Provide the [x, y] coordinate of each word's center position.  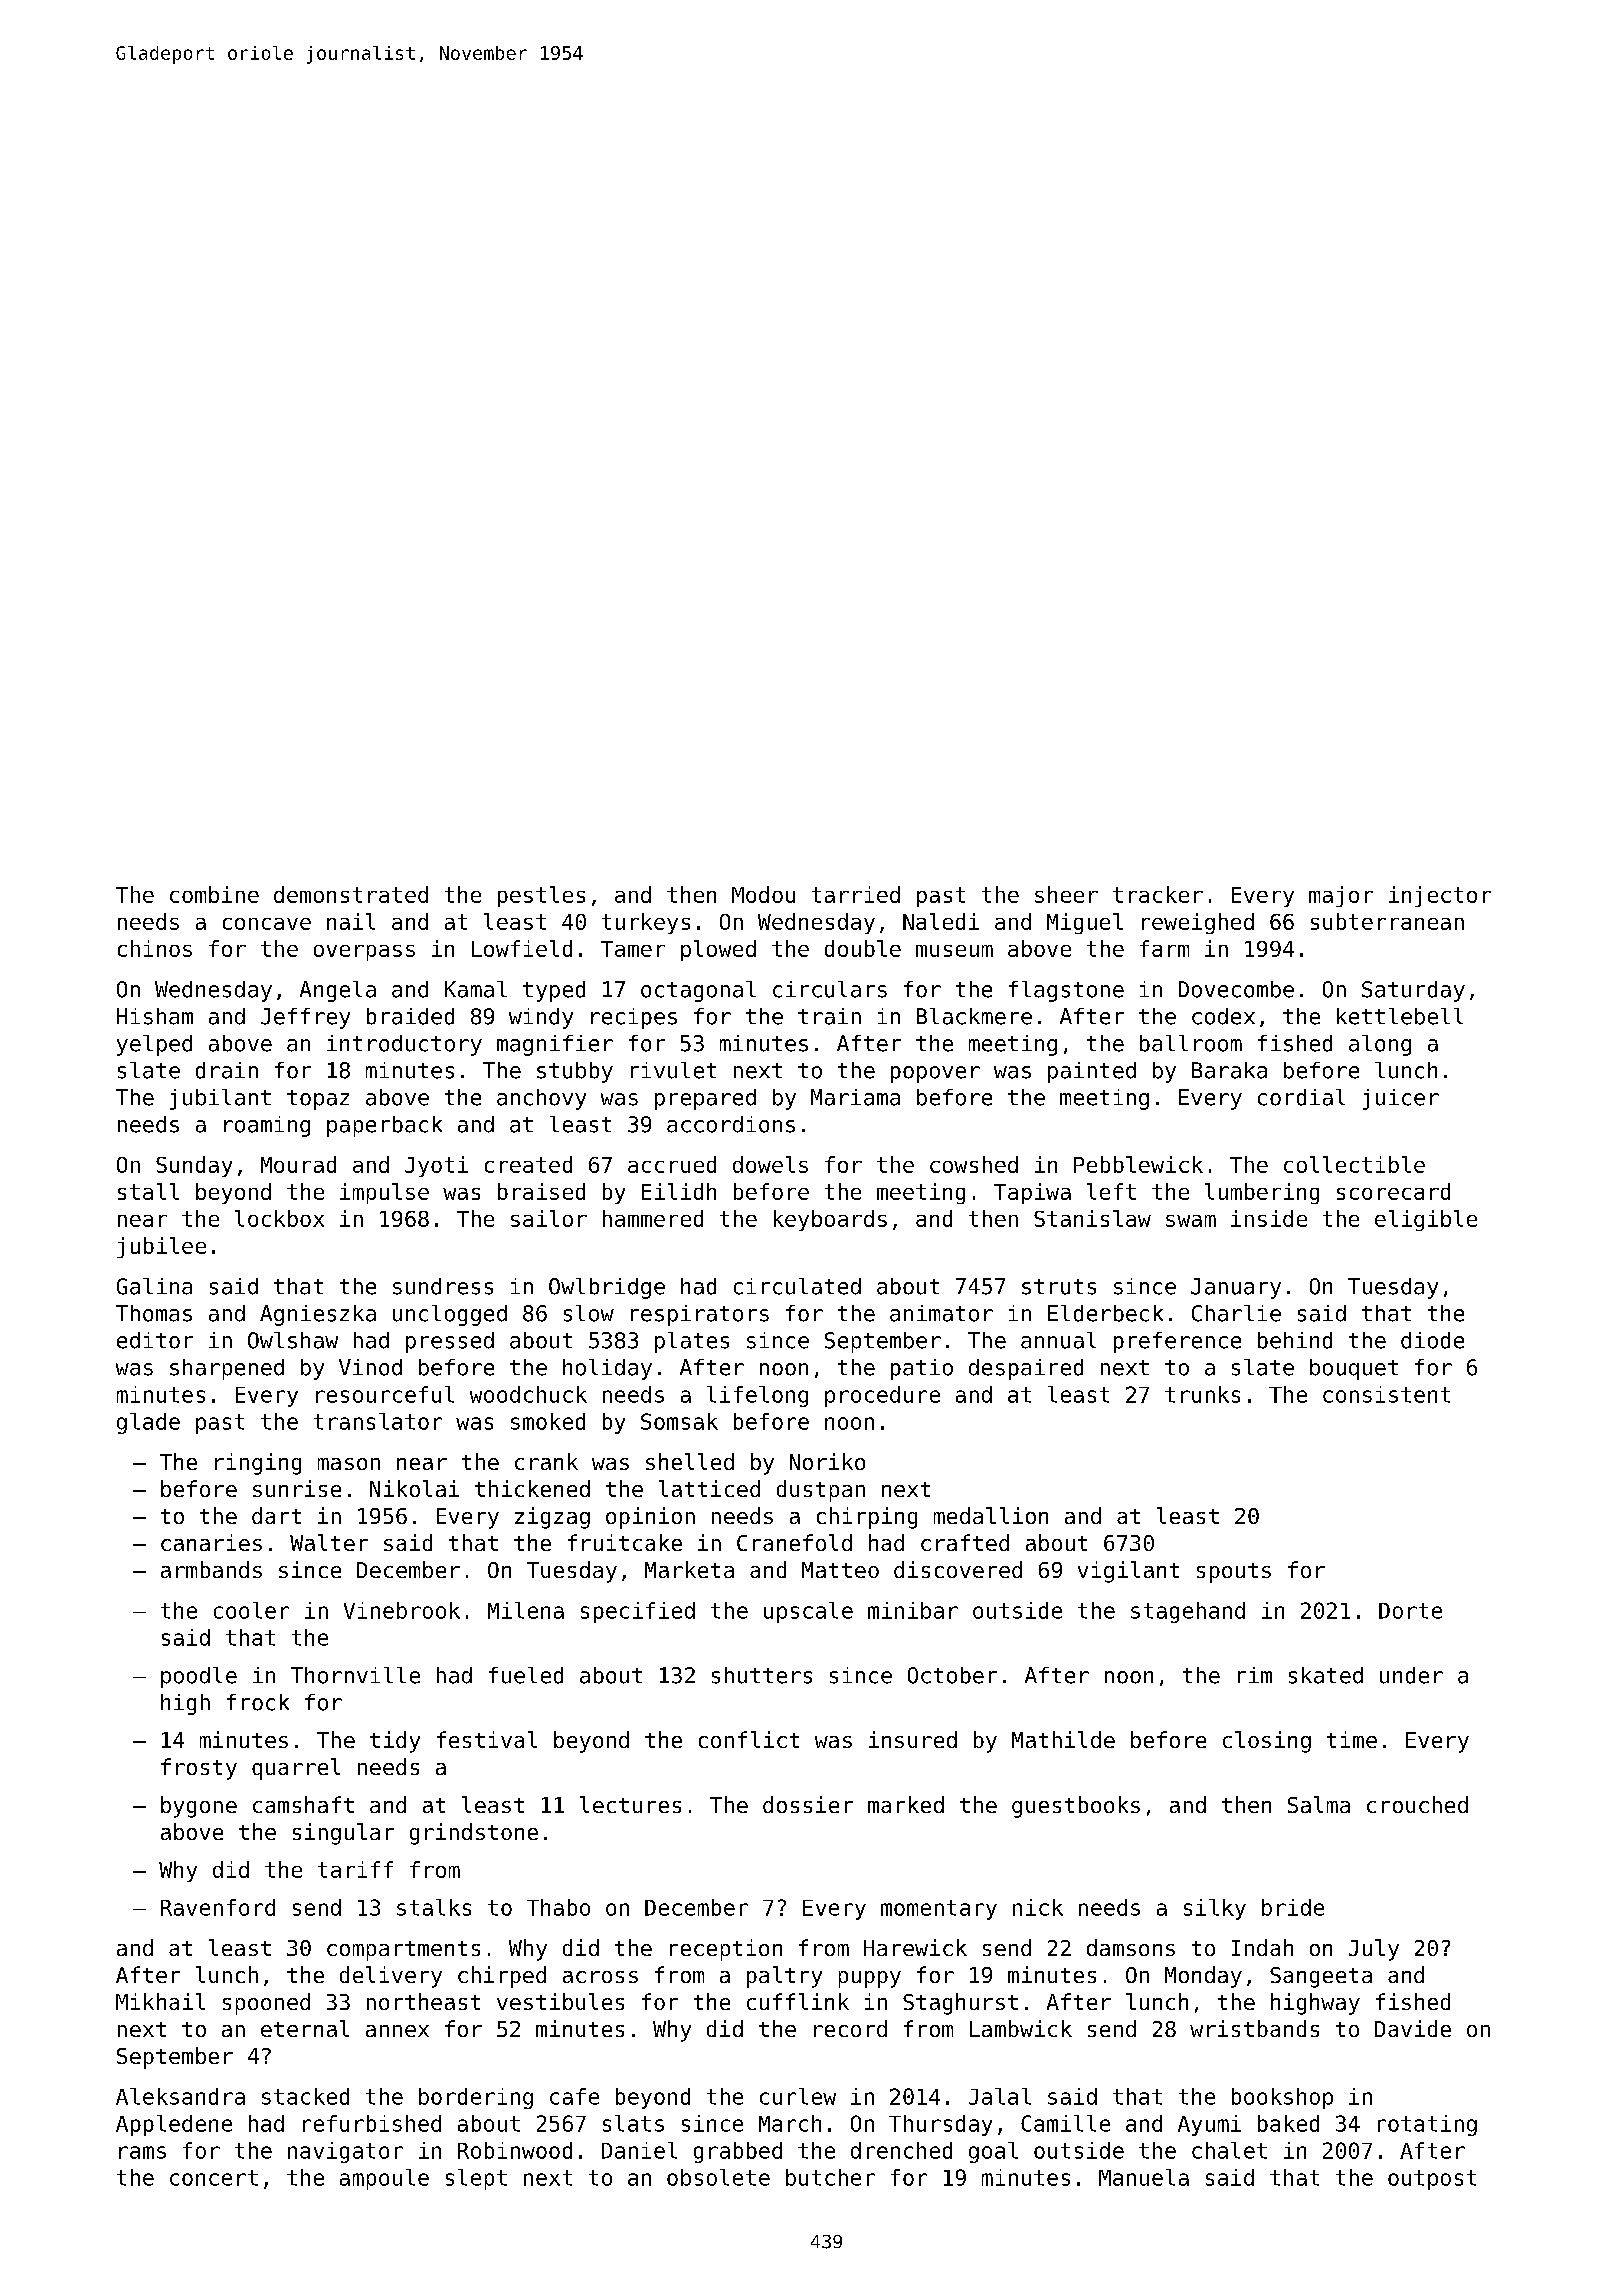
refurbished [372, 2123]
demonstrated [351, 894]
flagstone [1066, 991]
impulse [384, 1193]
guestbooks [1076, 1807]
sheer [1066, 894]
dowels [770, 1164]
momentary [939, 1910]
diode [1432, 1340]
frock [258, 1702]
